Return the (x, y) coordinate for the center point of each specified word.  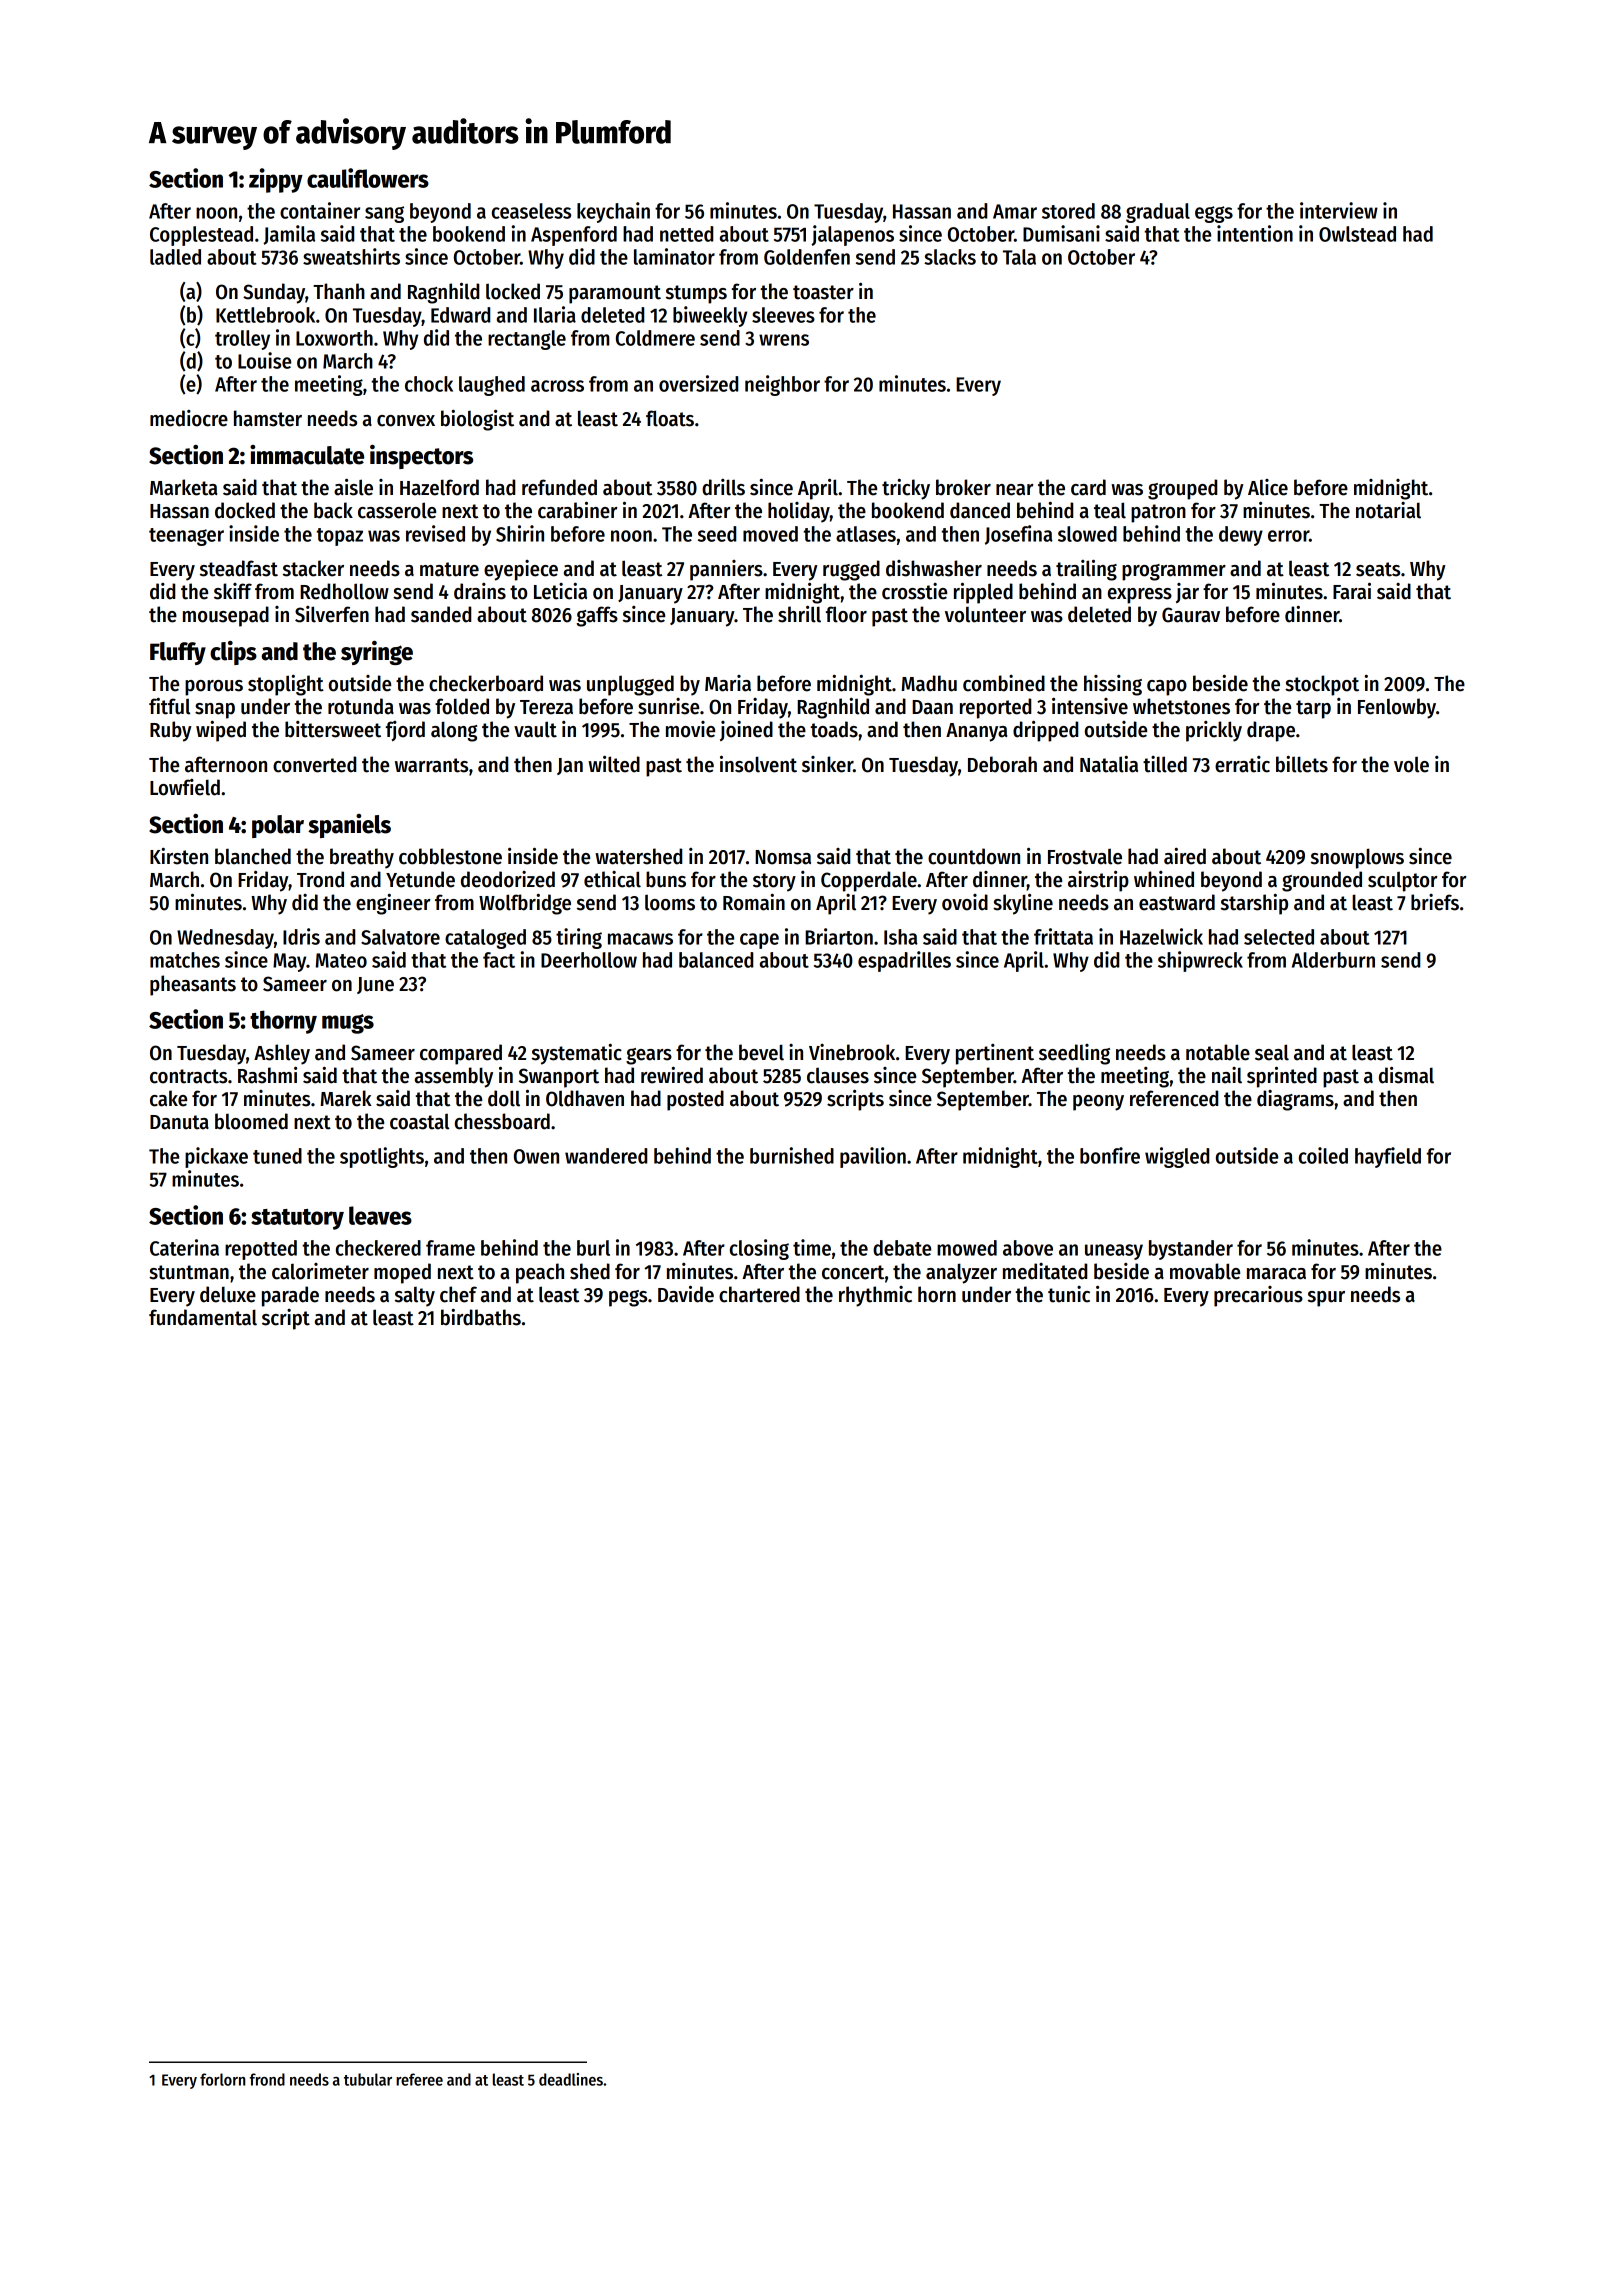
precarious (1258, 1296)
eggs (1214, 214)
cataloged (485, 939)
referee (419, 2079)
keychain (613, 212)
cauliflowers (368, 178)
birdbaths (481, 1317)
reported (995, 708)
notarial (1388, 510)
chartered (759, 1294)
